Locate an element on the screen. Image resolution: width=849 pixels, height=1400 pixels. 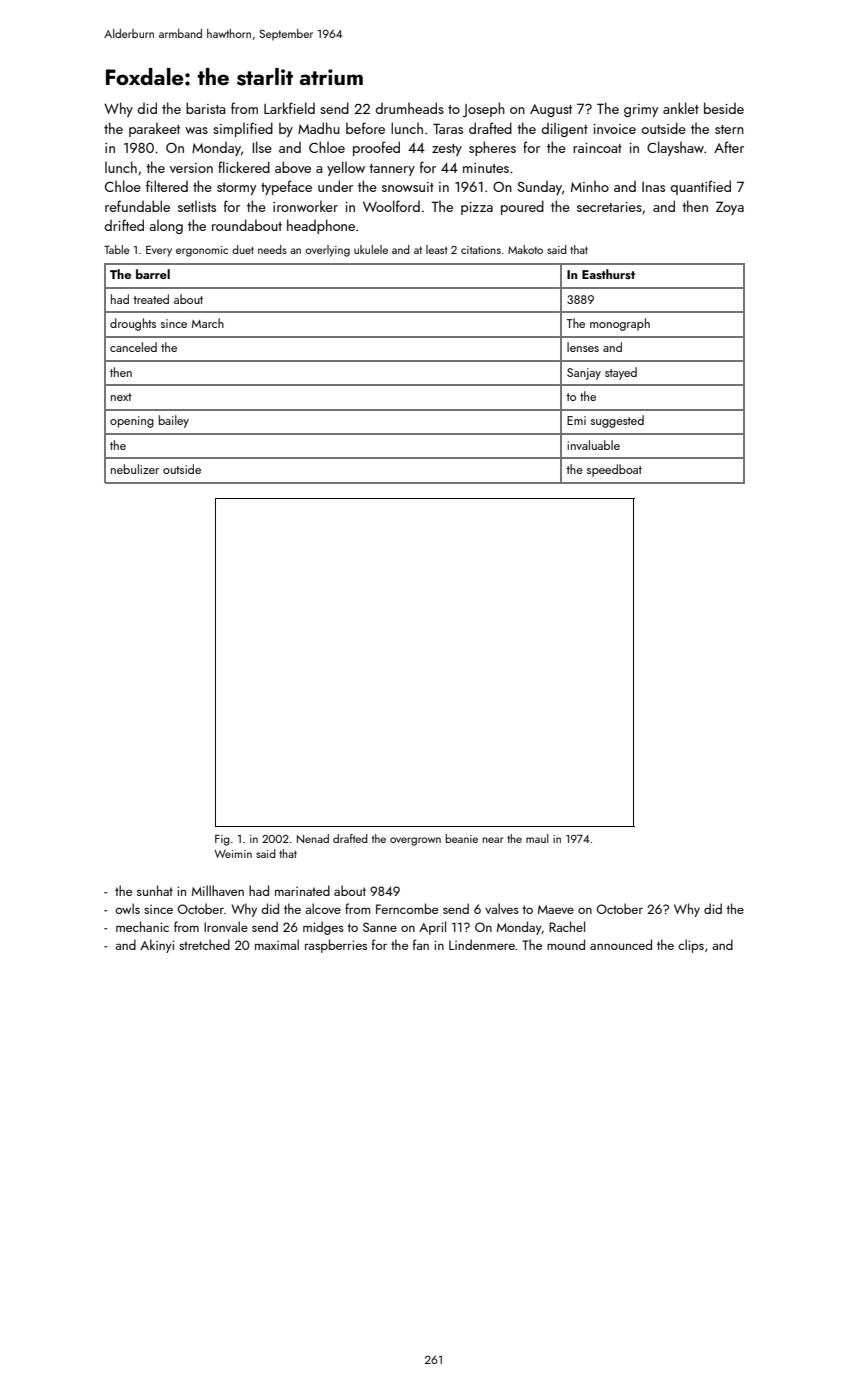
speedboat is located at coordinates (614, 470).
